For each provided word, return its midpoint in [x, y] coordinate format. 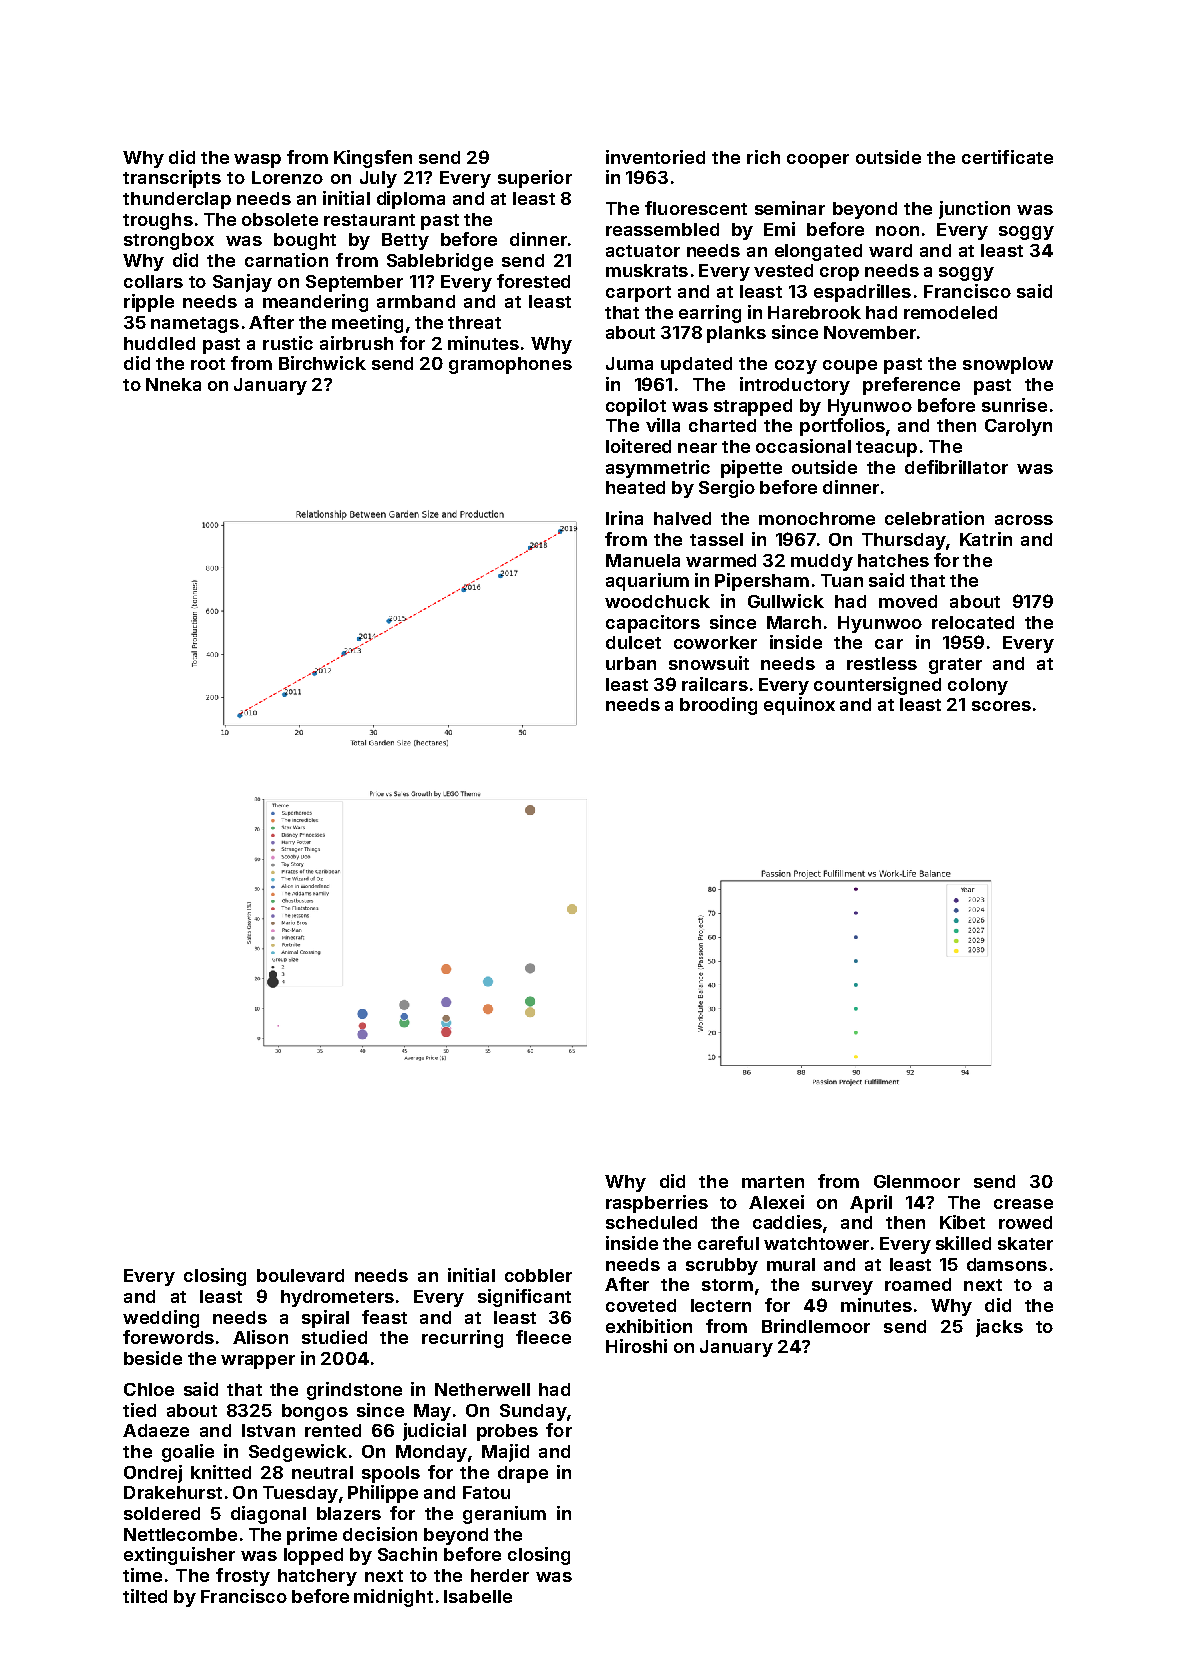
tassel [716, 539]
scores [1001, 706]
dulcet [633, 642]
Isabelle [478, 1596]
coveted [641, 1305]
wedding [161, 1319]
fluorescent [696, 208]
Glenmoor [917, 1181]
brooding [718, 706]
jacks [999, 1328]
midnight [393, 1598]
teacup [886, 449]
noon [897, 231]
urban [631, 663]
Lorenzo [287, 177]
